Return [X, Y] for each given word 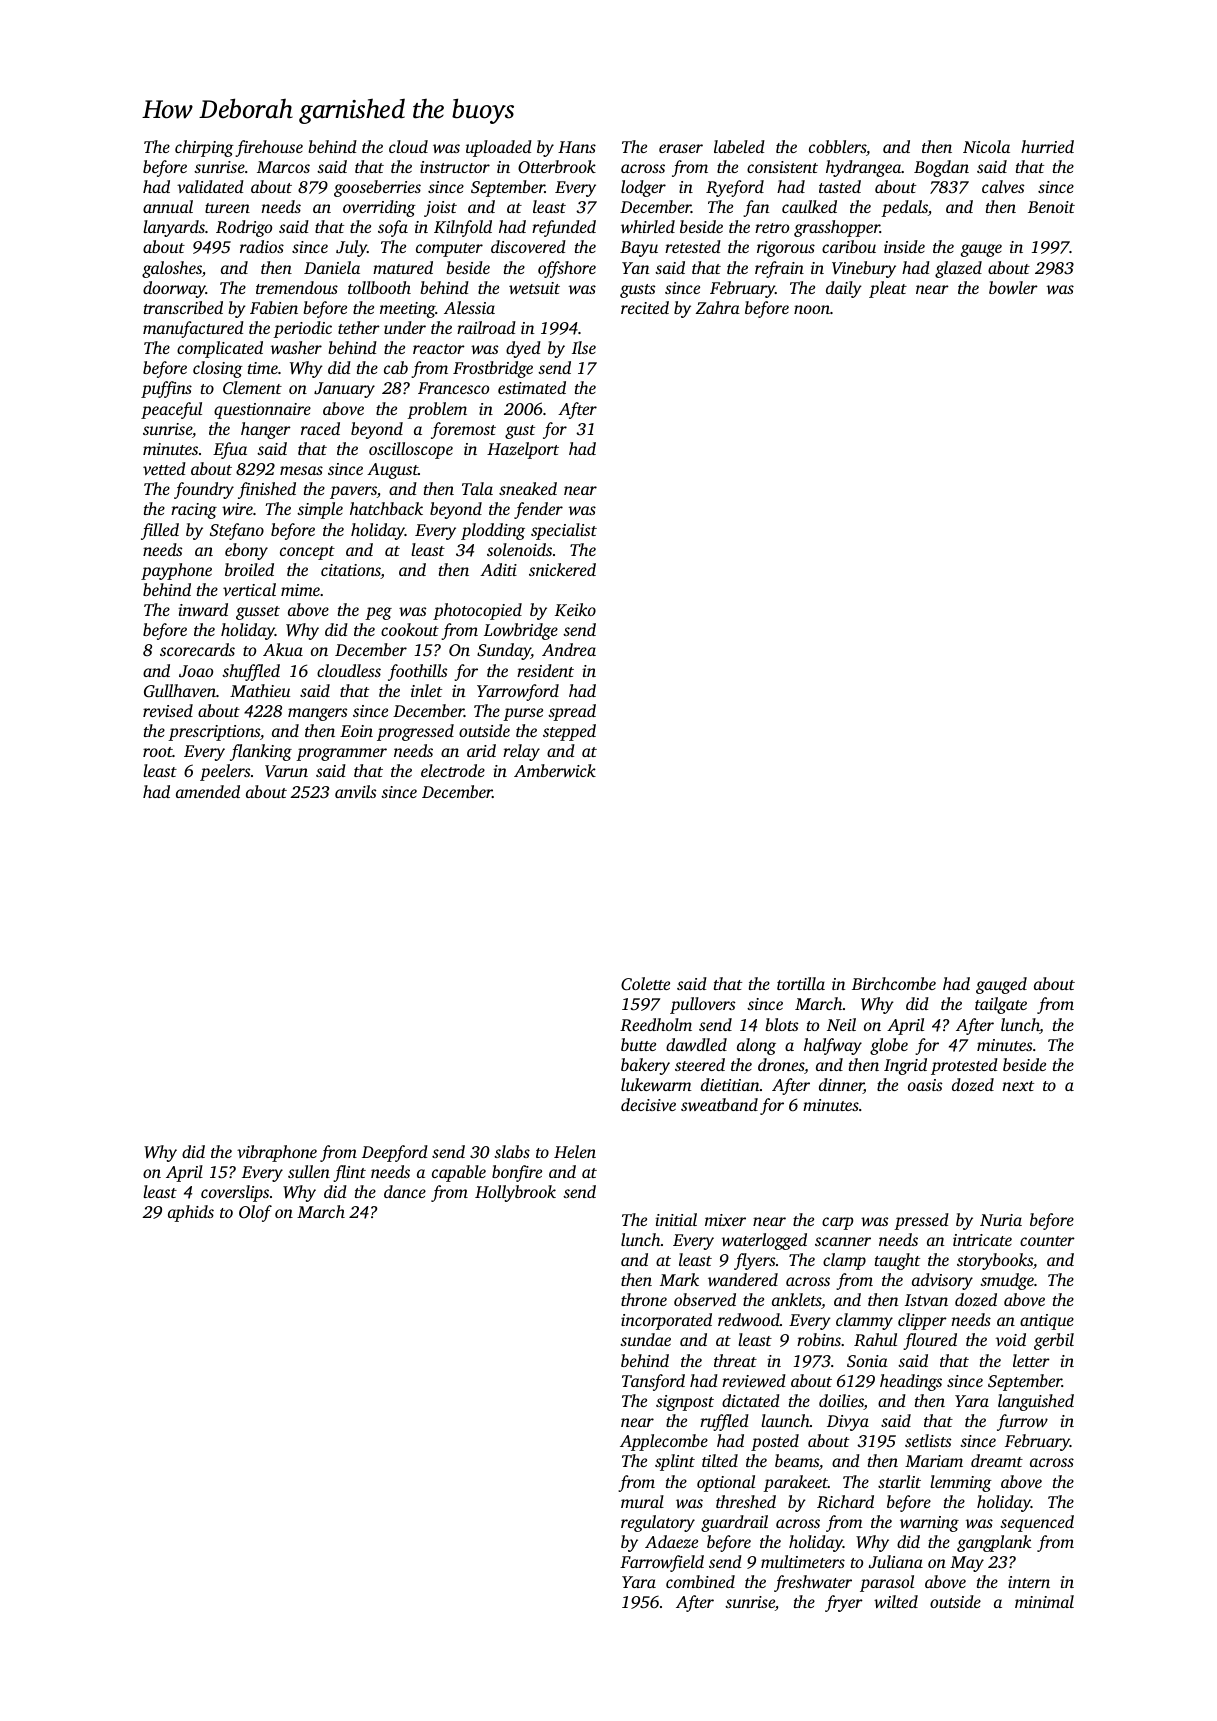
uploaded [499, 148]
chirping [204, 148]
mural [642, 1501]
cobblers [837, 146]
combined [700, 1581]
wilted [896, 1601]
